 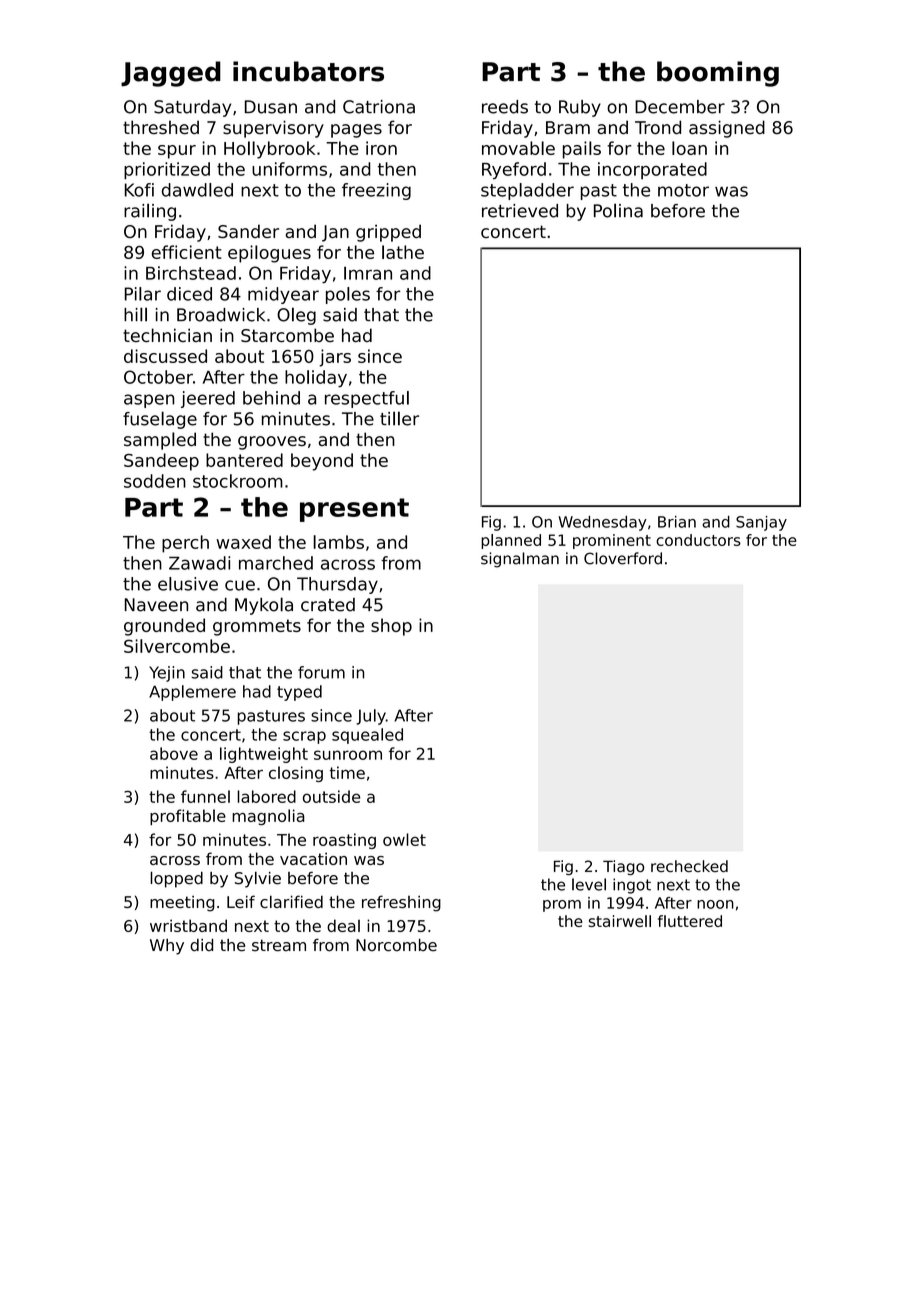 I want to click on Jagged, so click(x=171, y=74).
